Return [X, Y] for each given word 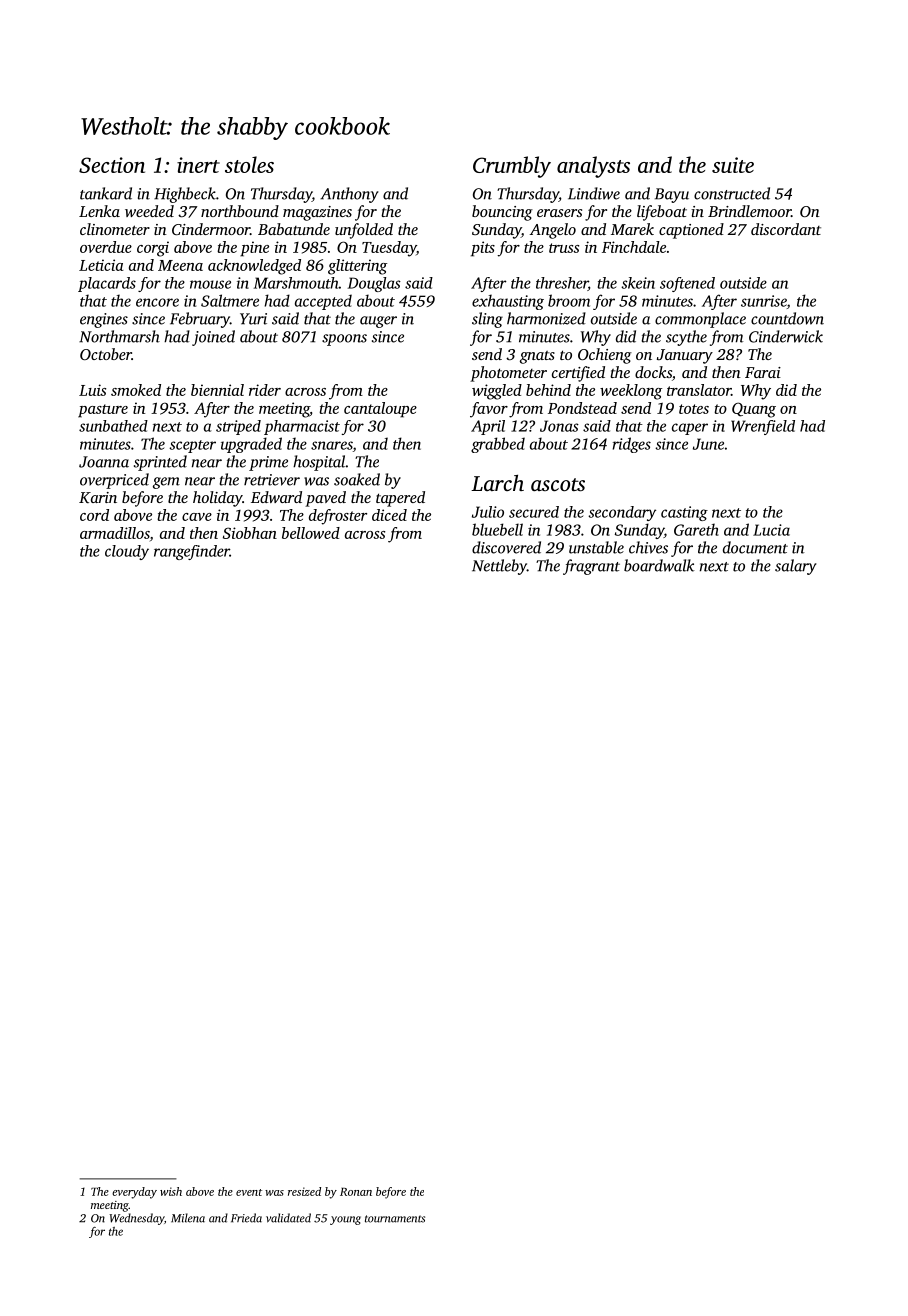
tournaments [395, 1219]
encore [157, 302]
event [249, 1192]
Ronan [356, 1192]
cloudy [127, 552]
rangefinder [192, 552]
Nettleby [499, 567]
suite [733, 165]
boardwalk [659, 565]
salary [796, 567]
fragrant [591, 567]
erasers [559, 213]
